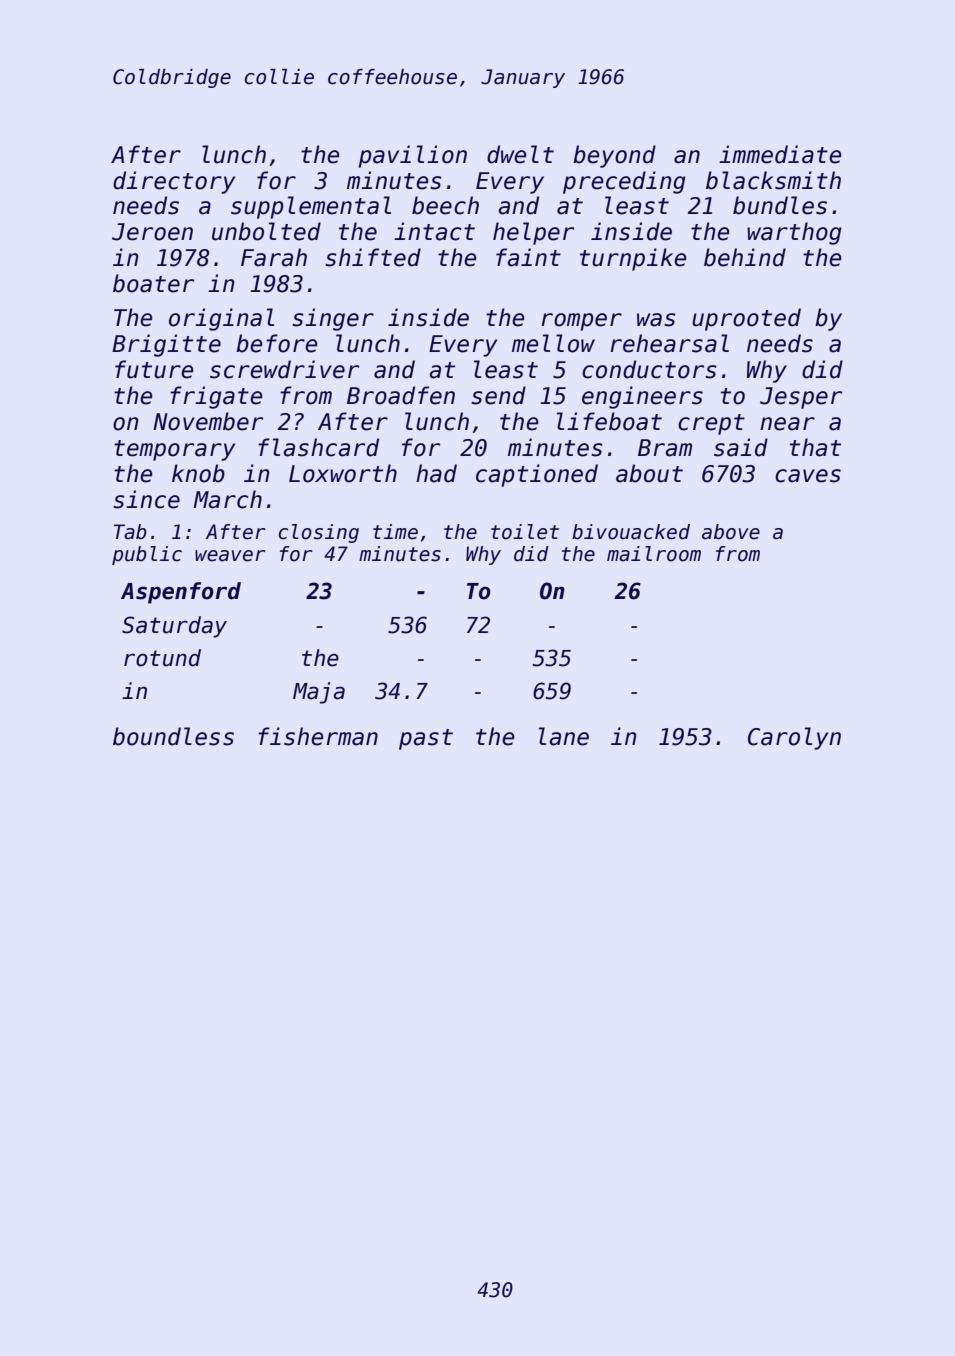 The height and width of the screenshot is (1356, 955). What do you see at coordinates (808, 476) in the screenshot?
I see `caves` at bounding box center [808, 476].
